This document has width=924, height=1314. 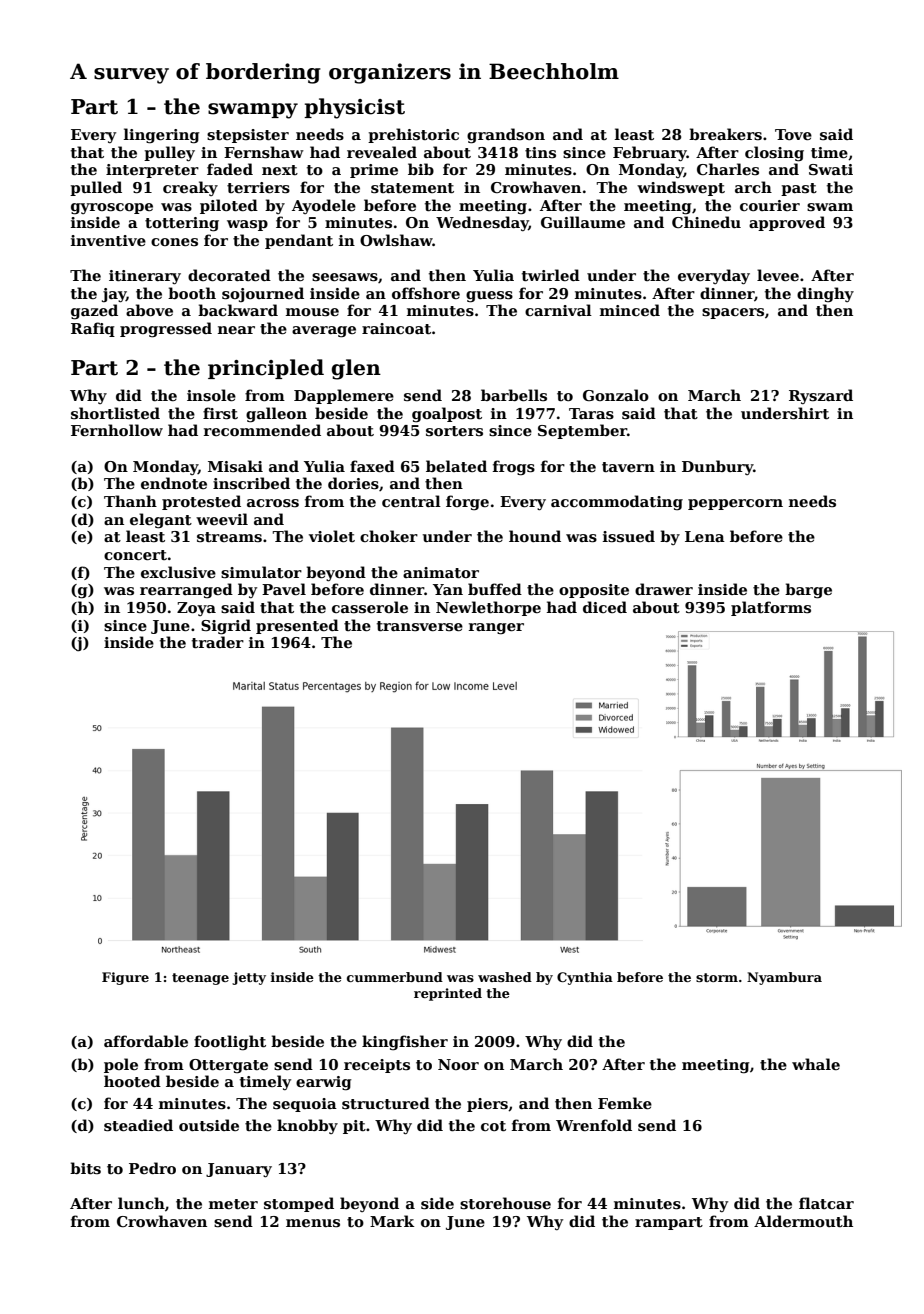 I want to click on stomped, so click(x=299, y=1204).
